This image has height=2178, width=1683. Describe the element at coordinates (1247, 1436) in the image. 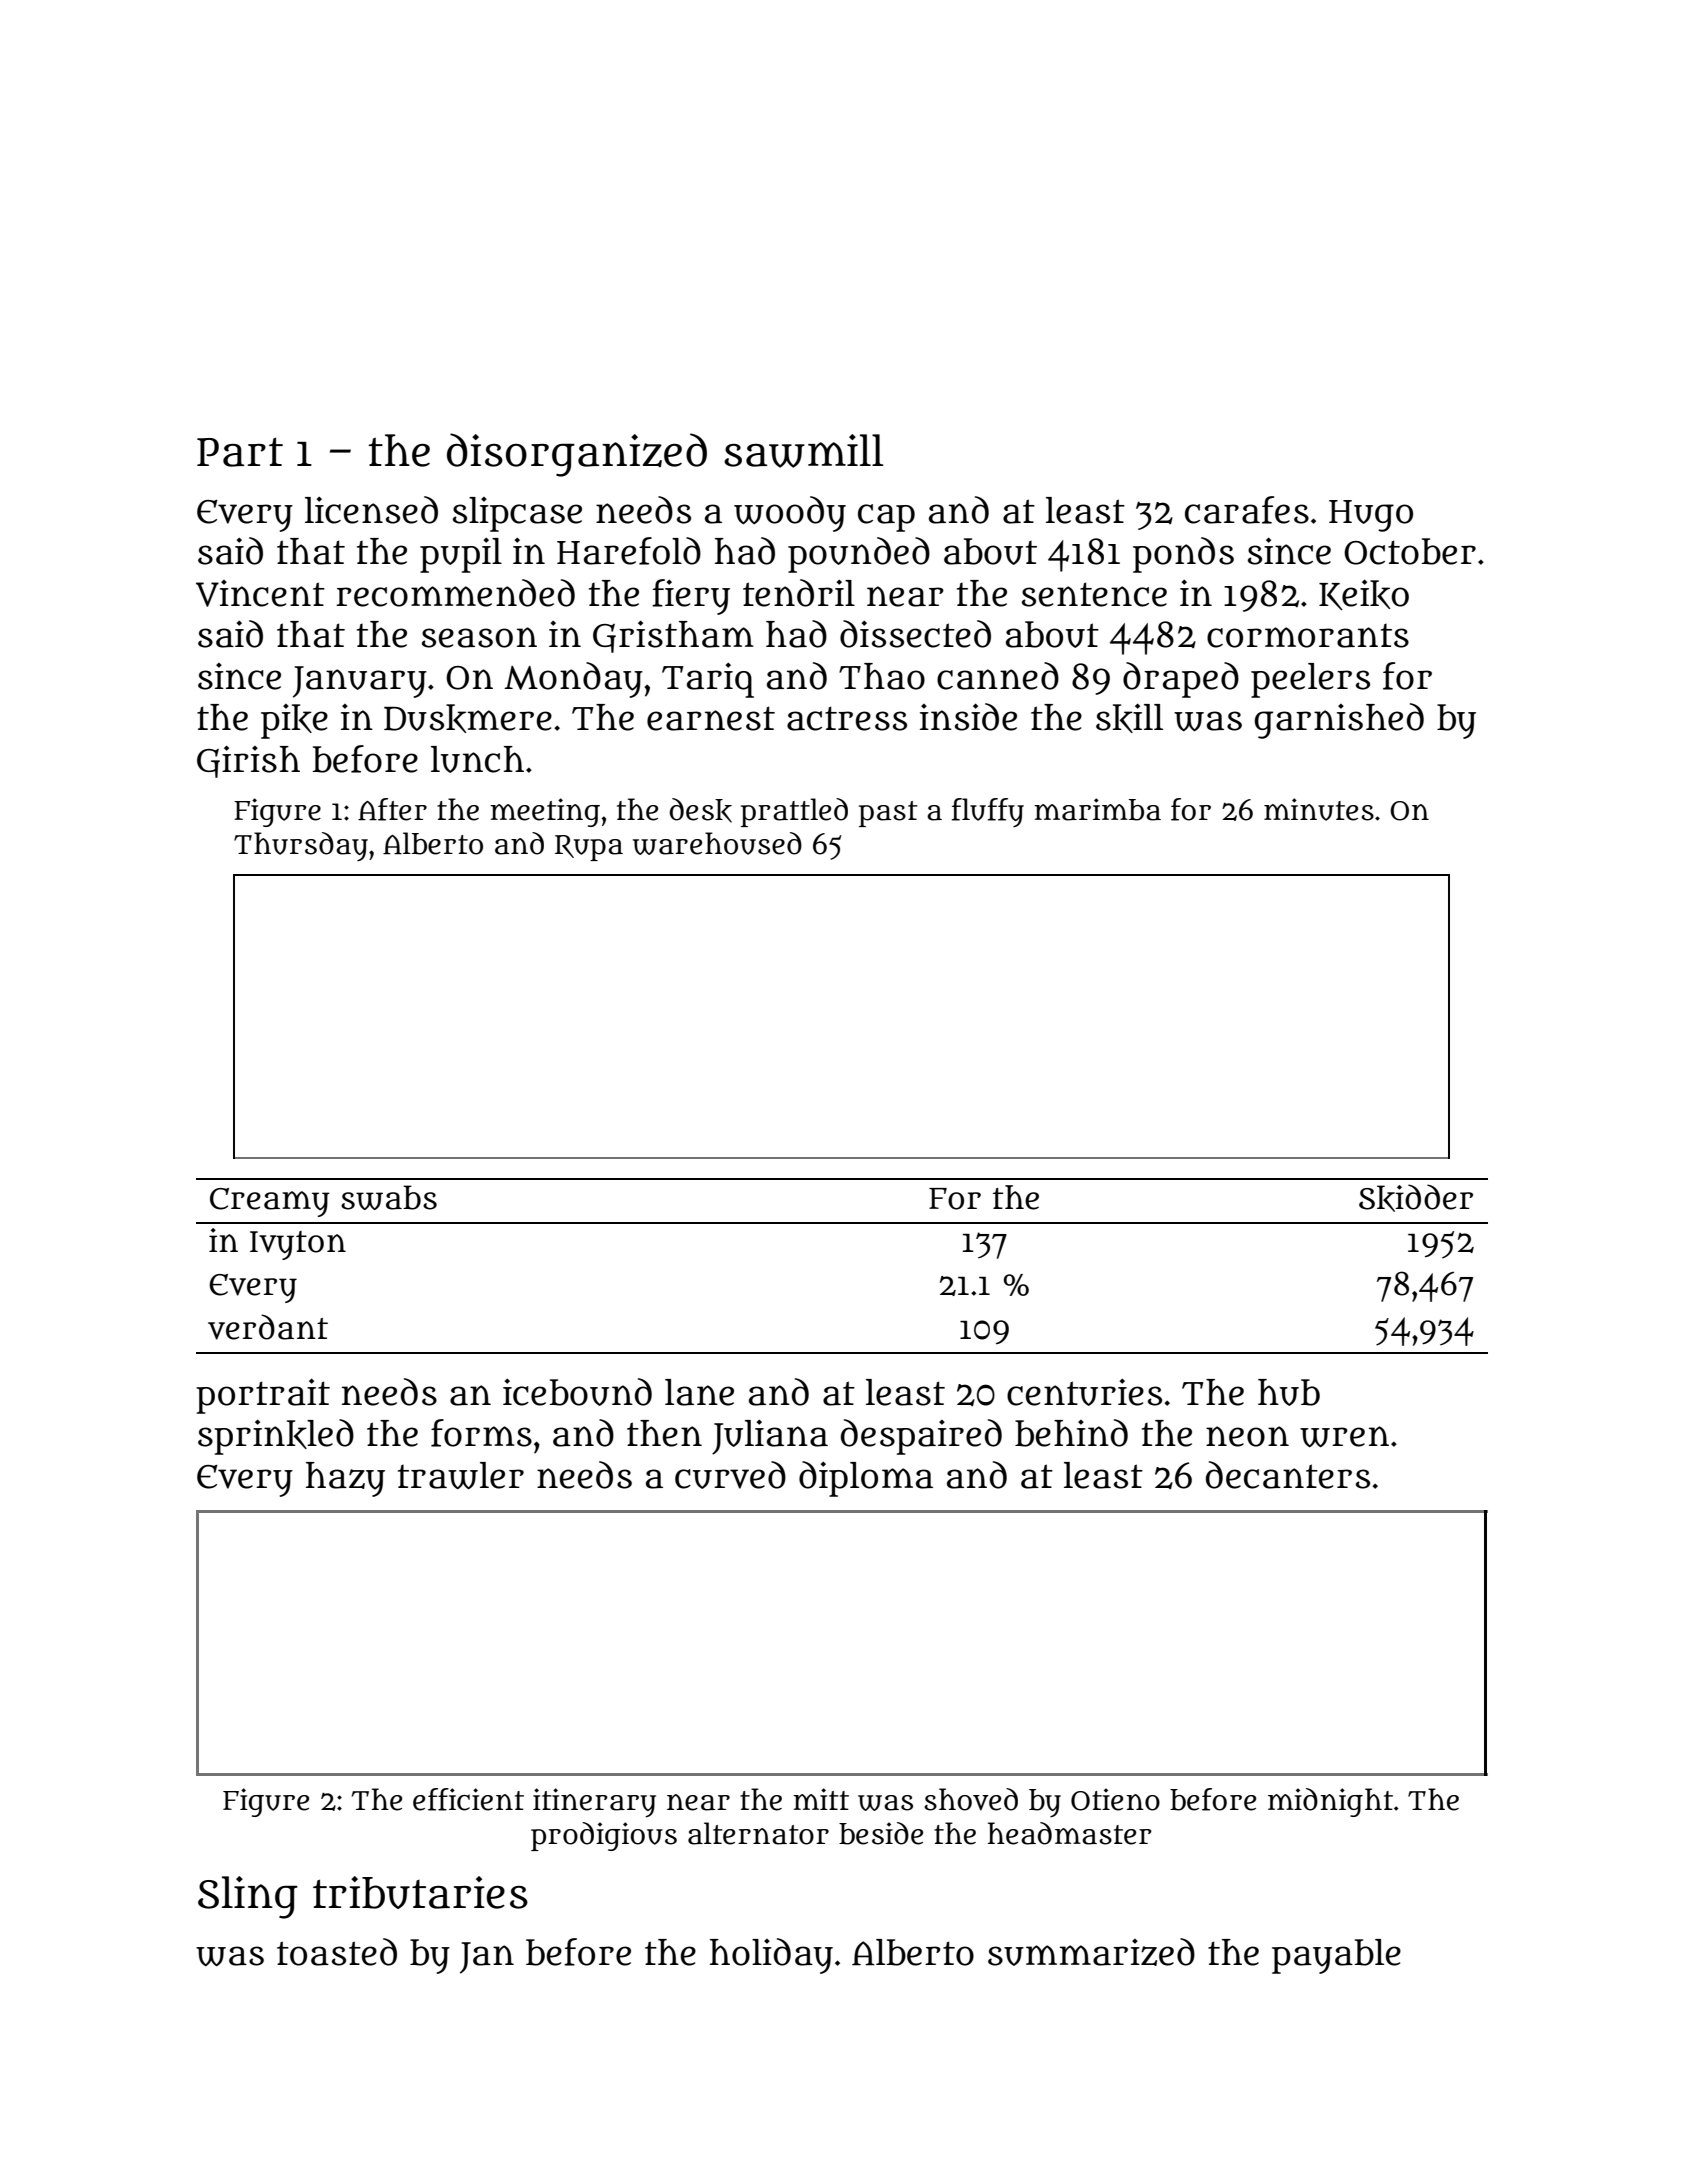

I see `neon` at that location.
